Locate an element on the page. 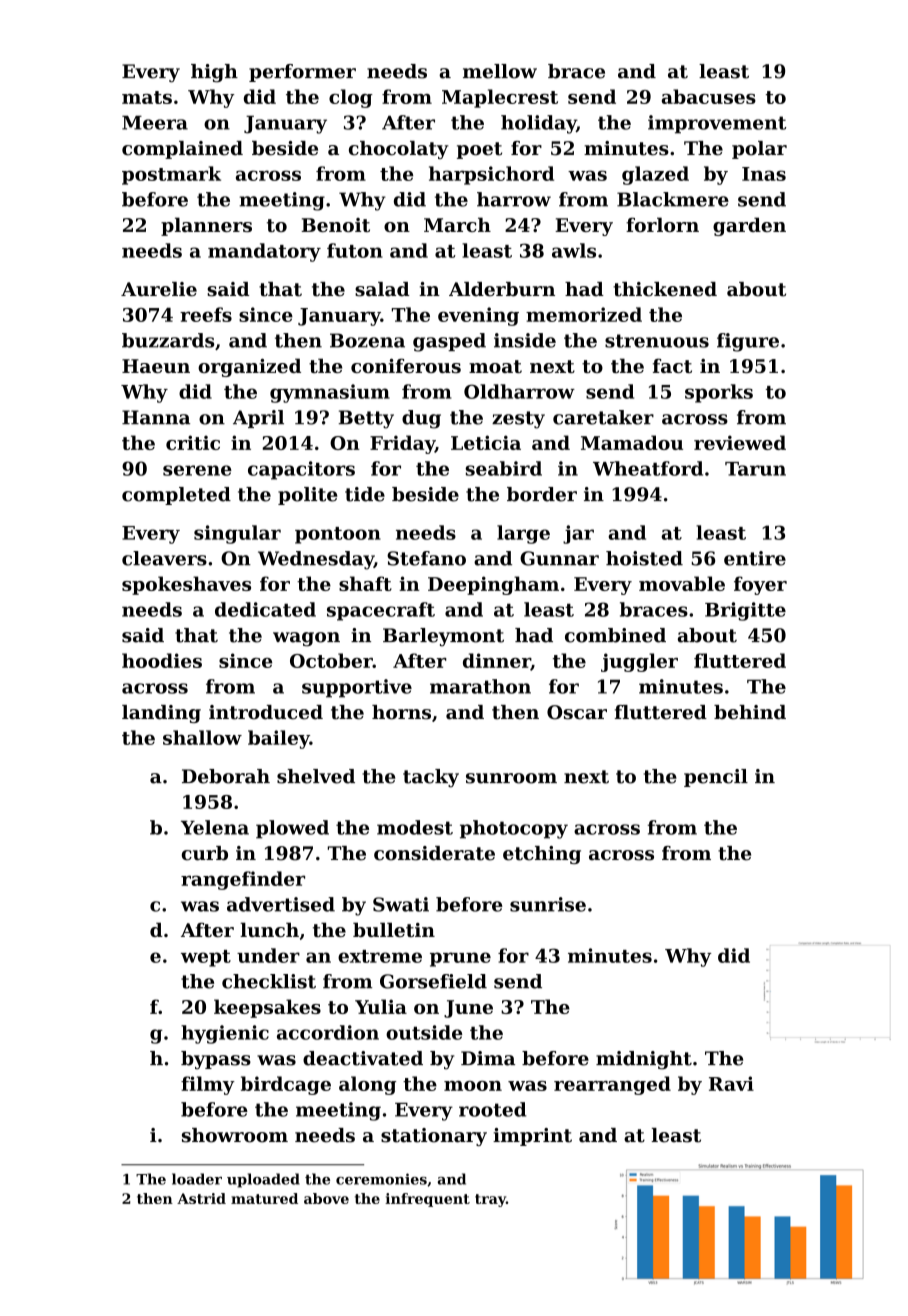 The image size is (908, 1316). Tarun is located at coordinates (755, 469).
